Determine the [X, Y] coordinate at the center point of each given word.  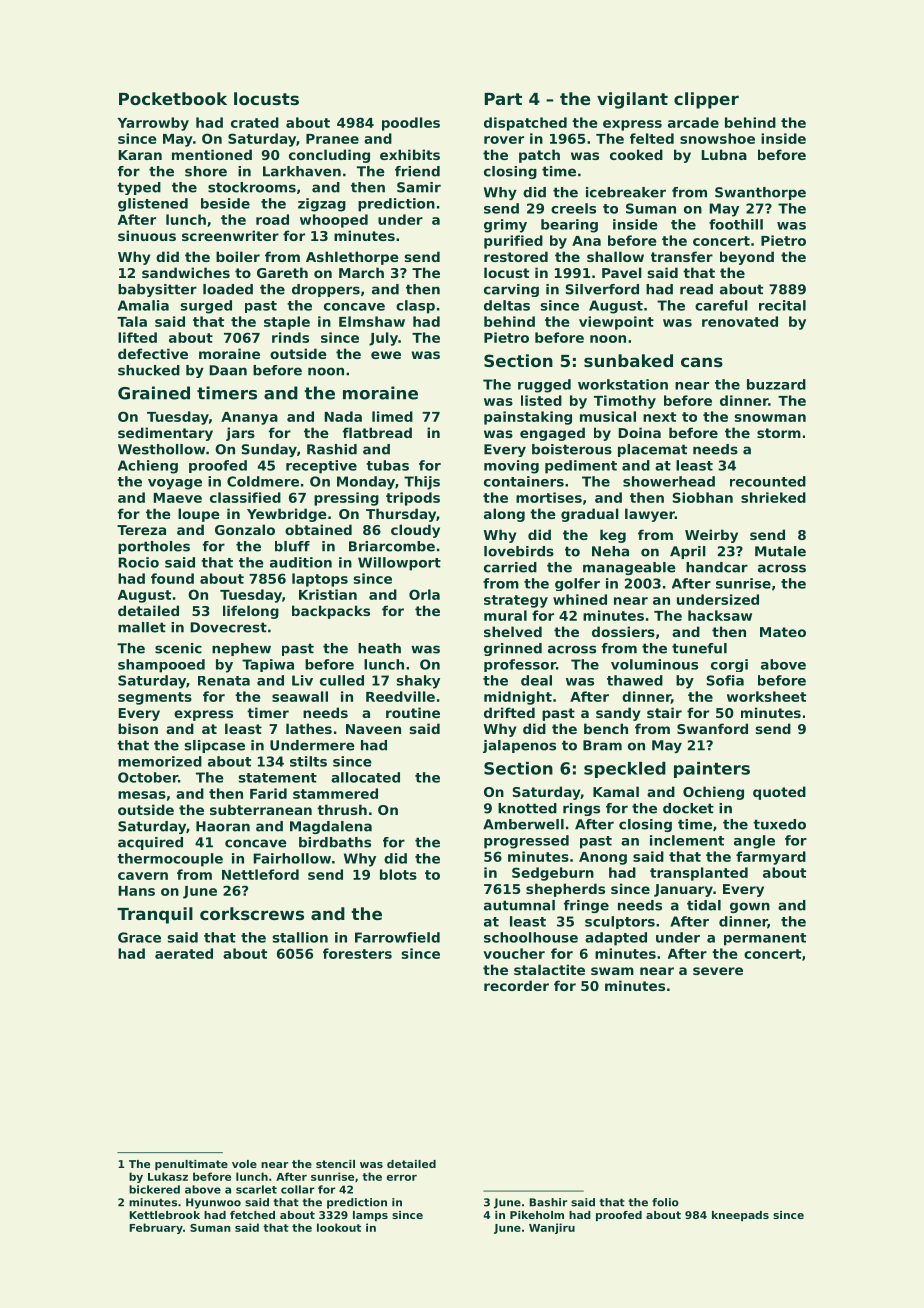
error [402, 1178]
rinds [290, 337]
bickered [154, 1189]
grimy [505, 226]
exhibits [410, 154]
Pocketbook [173, 98]
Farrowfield [397, 937]
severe [718, 971]
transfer [682, 256]
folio [665, 1202]
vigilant [632, 100]
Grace [139, 937]
